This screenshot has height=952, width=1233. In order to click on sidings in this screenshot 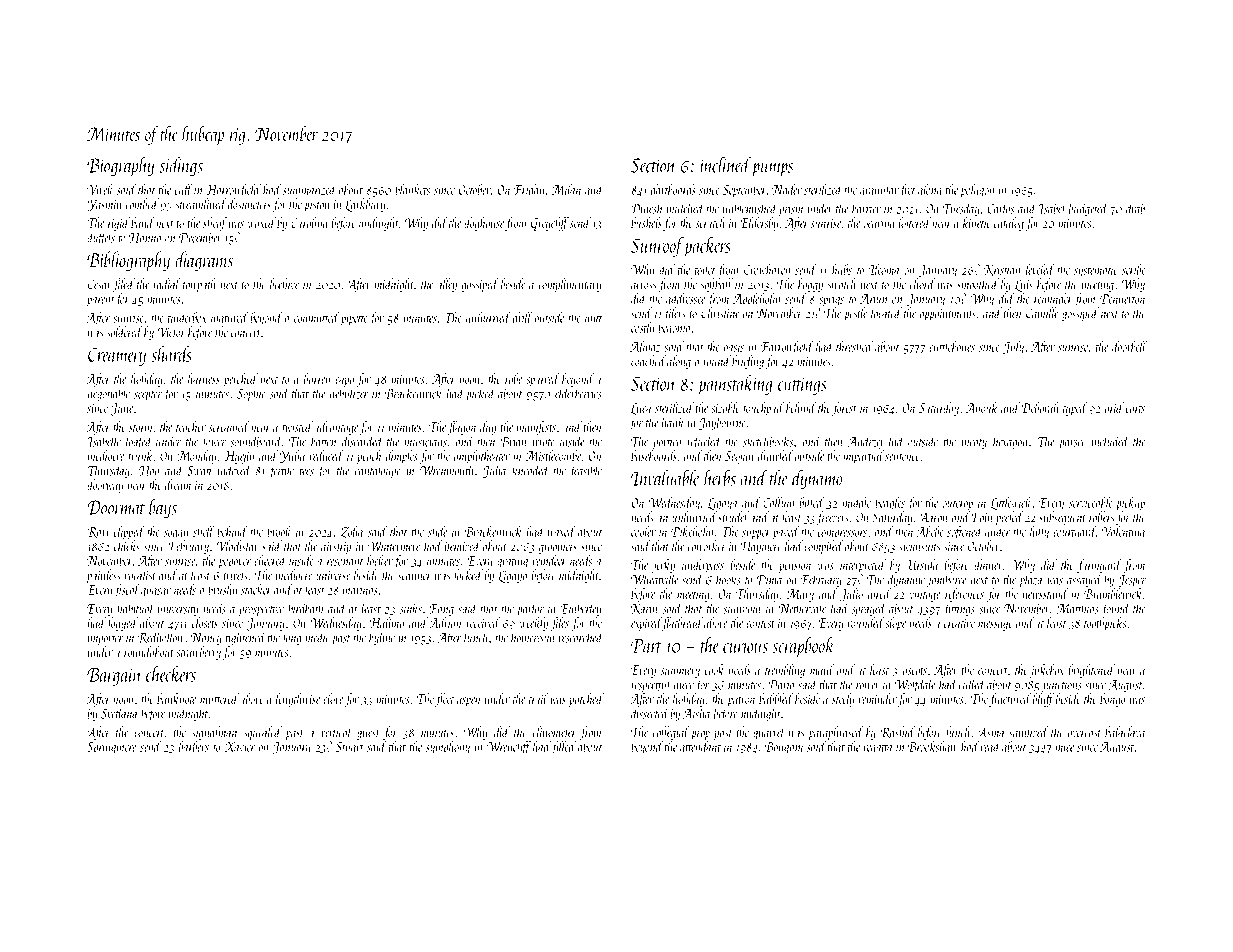, I will do `click(181, 166)`.
